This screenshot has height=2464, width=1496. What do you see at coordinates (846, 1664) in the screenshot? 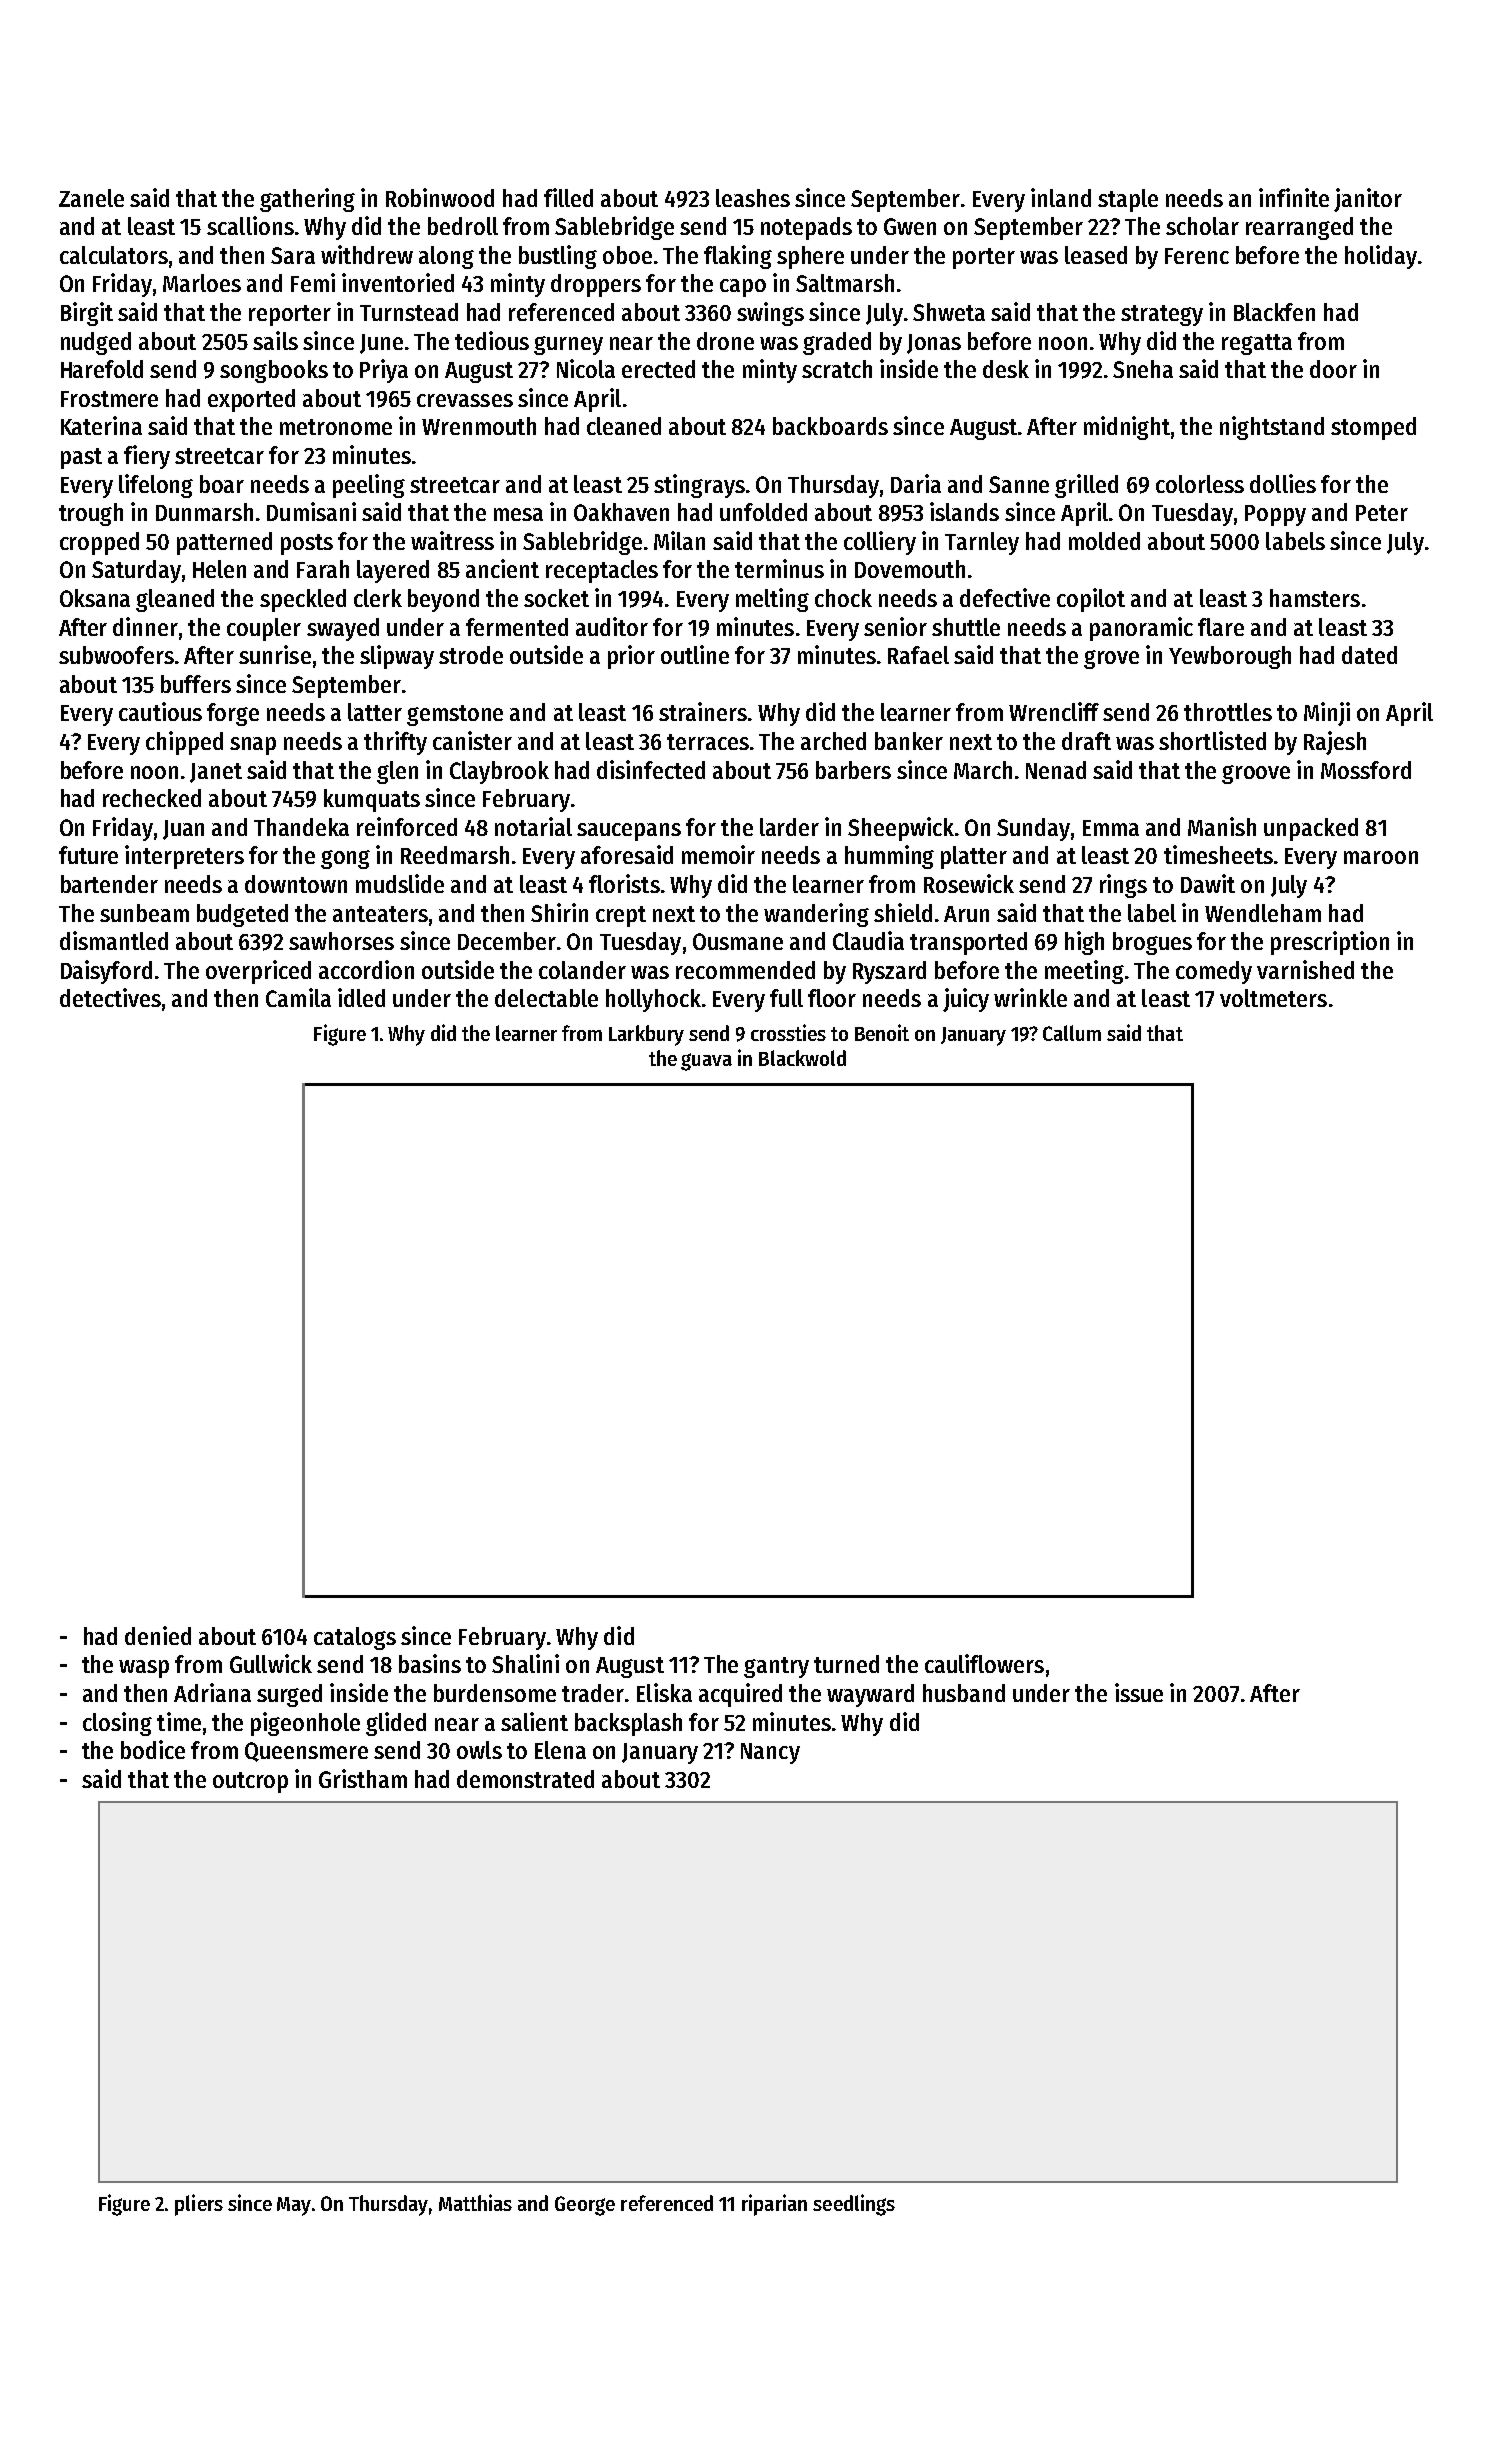
I see `turned` at bounding box center [846, 1664].
